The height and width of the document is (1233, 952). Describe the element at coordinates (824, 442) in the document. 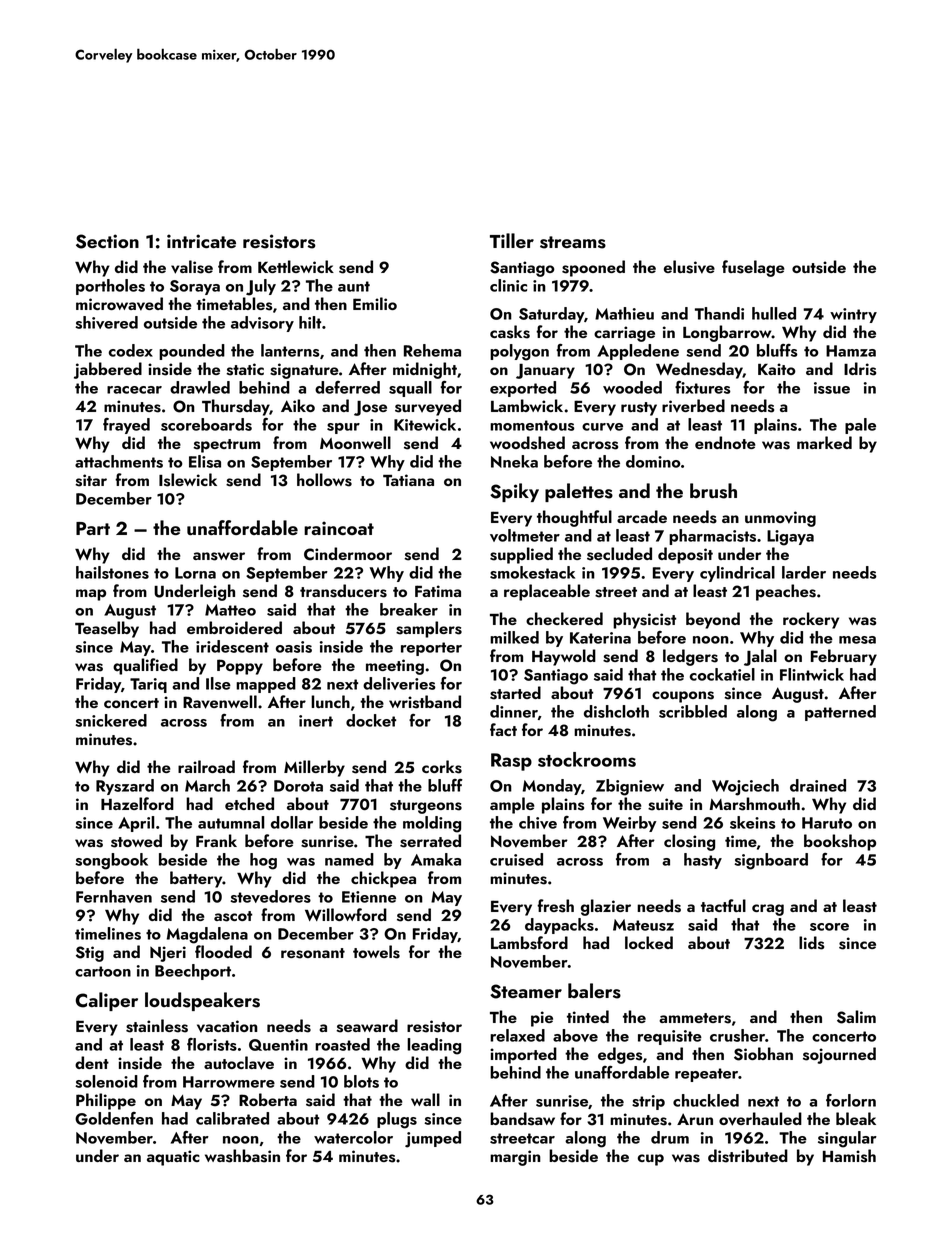

I see `marked` at that location.
